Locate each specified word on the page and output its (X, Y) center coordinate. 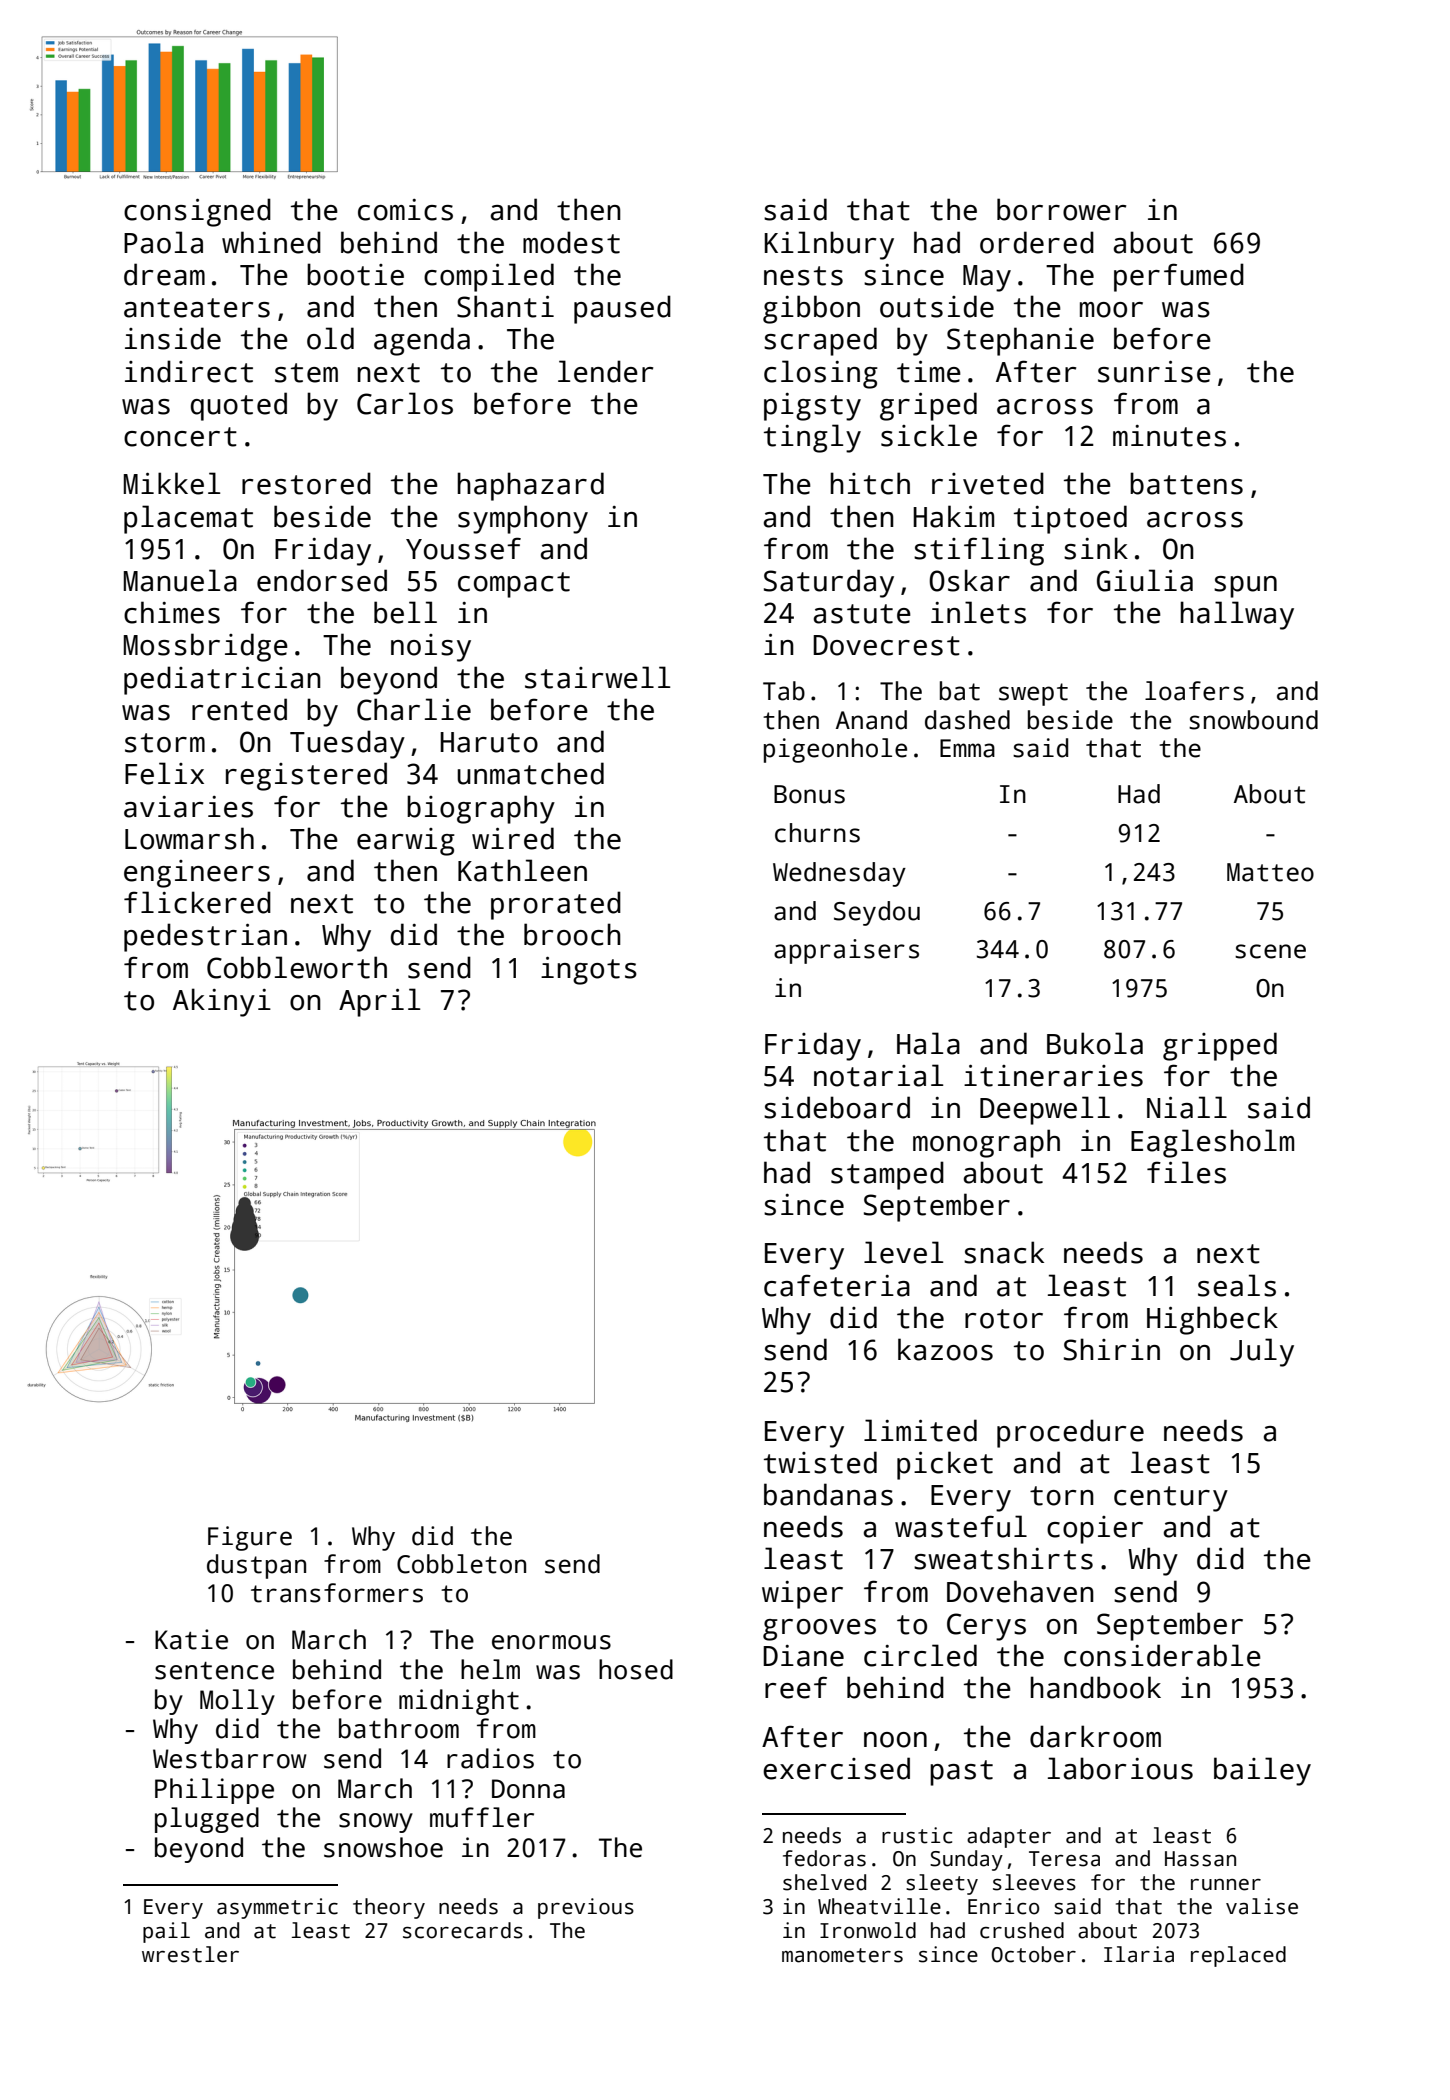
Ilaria (1139, 1954)
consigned (197, 212)
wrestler (190, 1954)
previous (586, 1908)
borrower (1061, 209)
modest (571, 242)
